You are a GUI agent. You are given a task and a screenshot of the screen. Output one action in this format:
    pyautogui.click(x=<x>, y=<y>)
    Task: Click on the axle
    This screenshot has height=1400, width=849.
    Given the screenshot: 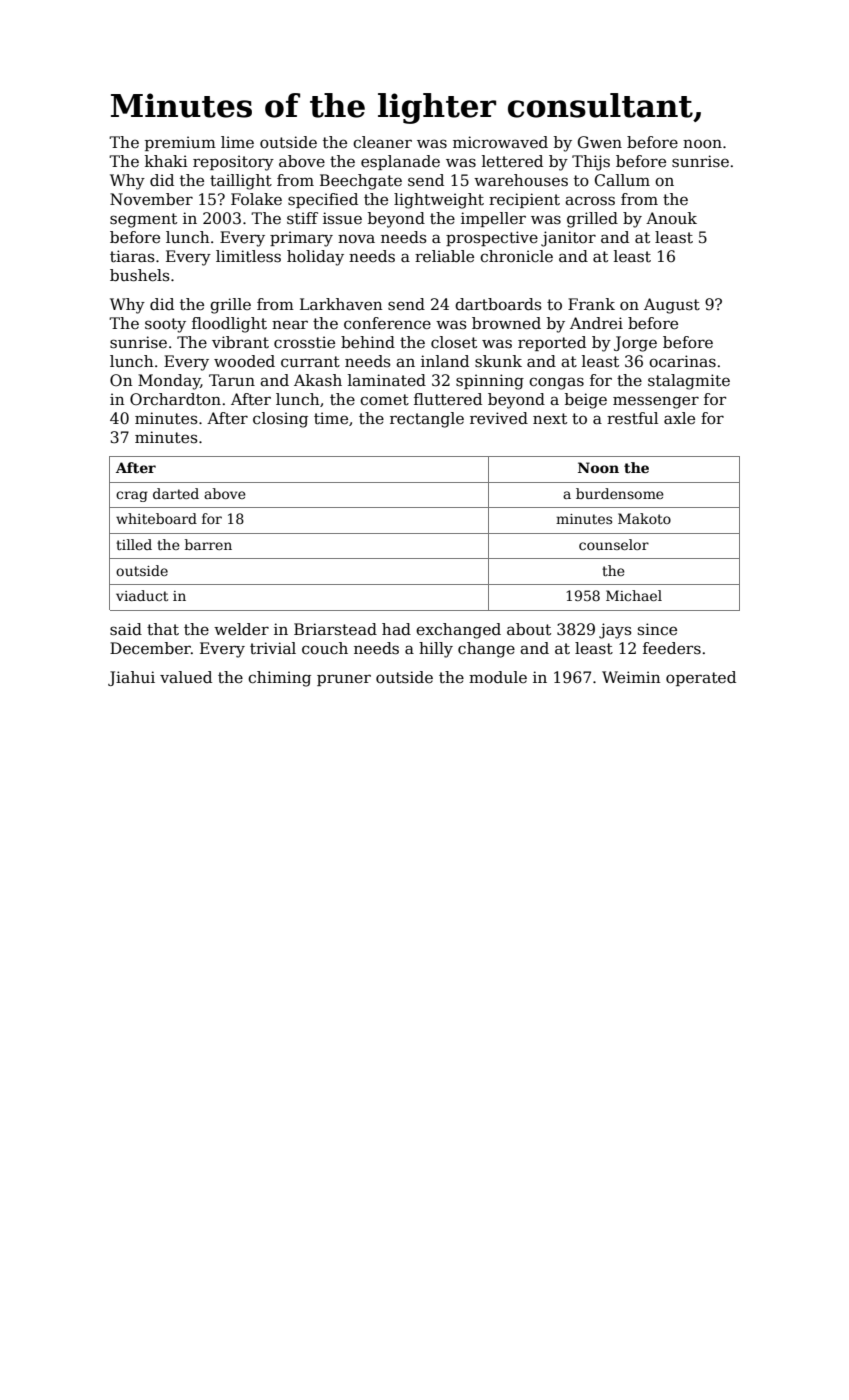 What is the action you would take?
    pyautogui.click(x=679, y=418)
